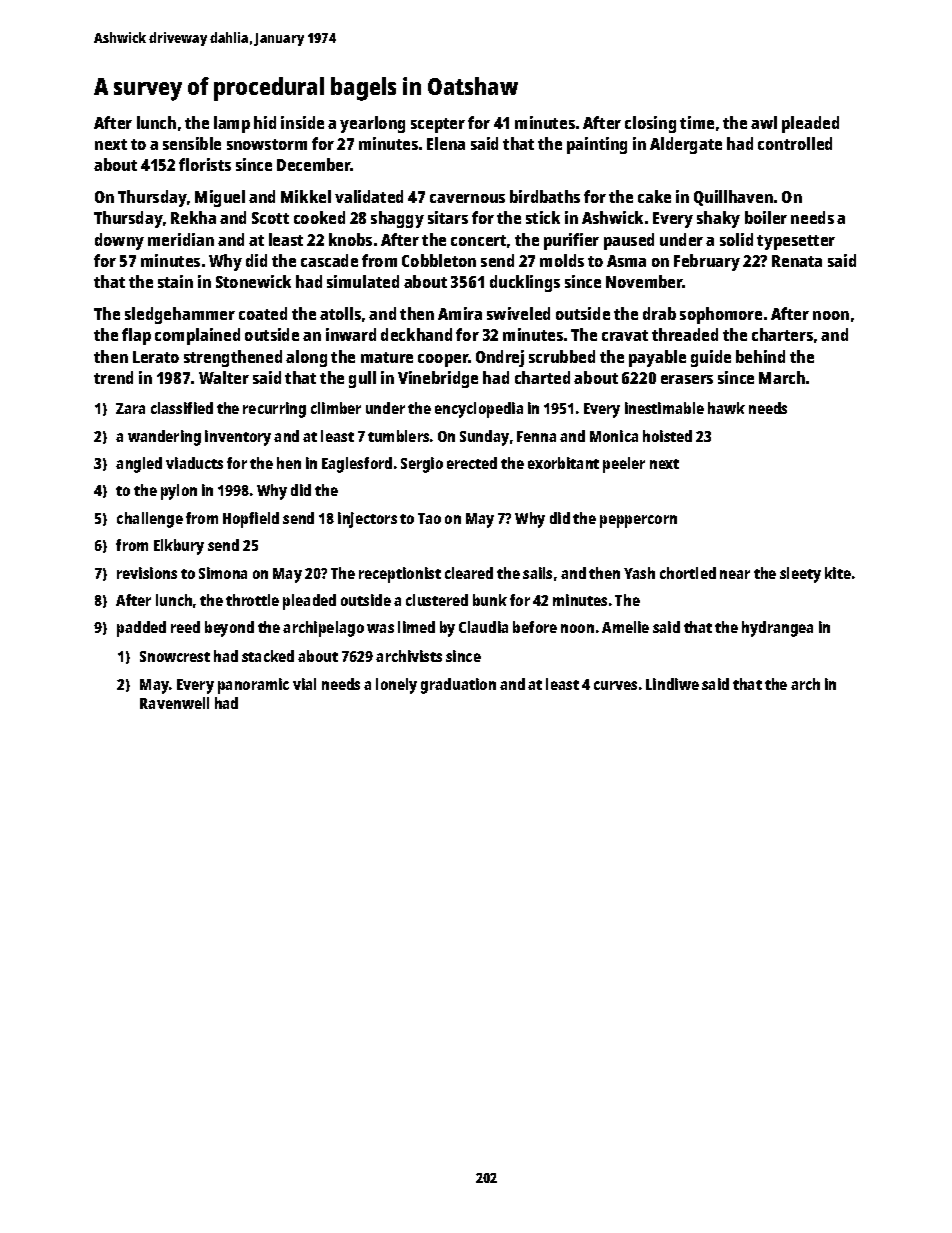 The width and height of the page is (952, 1233). Describe the element at coordinates (764, 122) in the page. I see `awl` at that location.
